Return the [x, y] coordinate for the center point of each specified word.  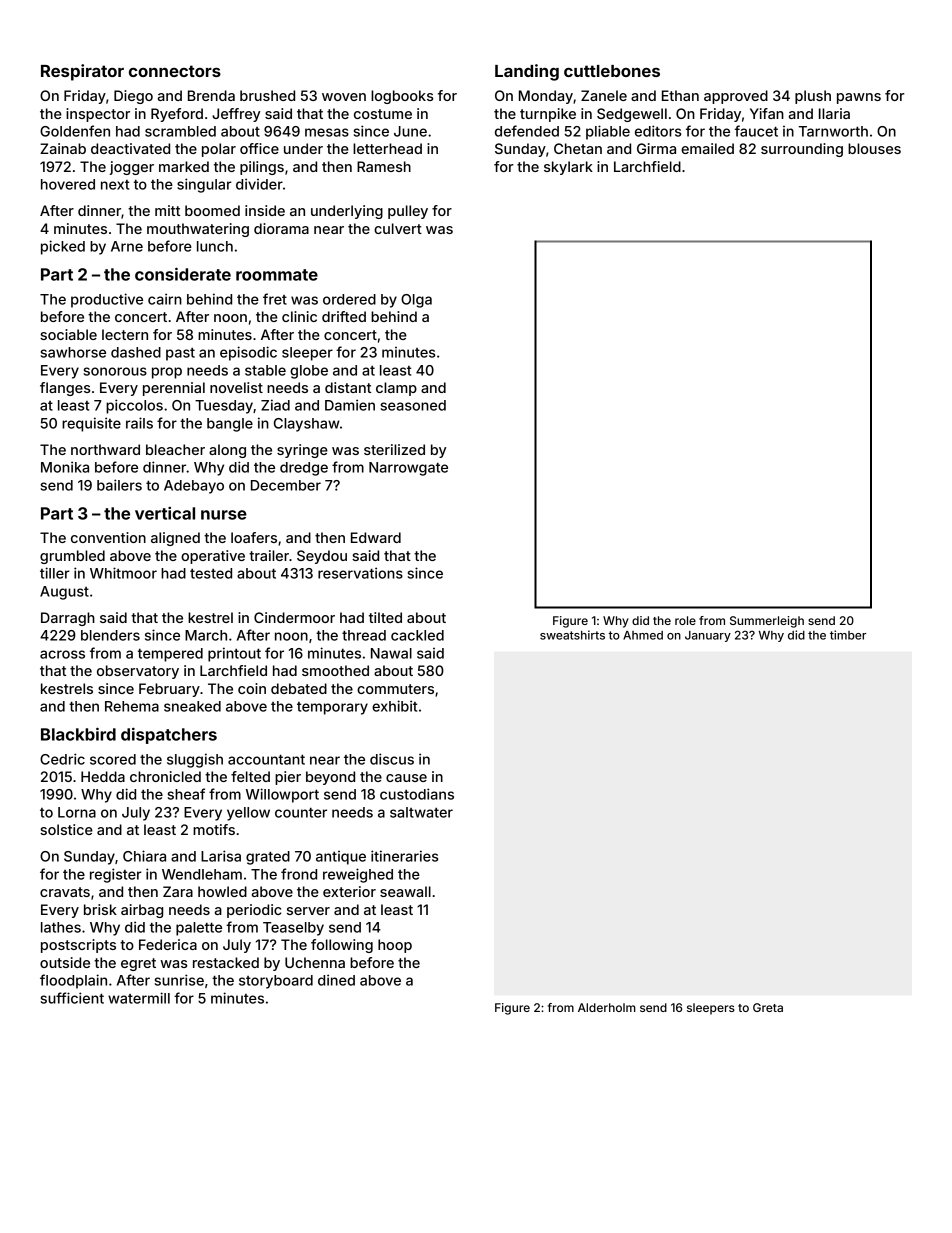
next [115, 185]
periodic [254, 911]
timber [848, 635]
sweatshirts [572, 635]
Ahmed [643, 635]
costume [383, 114]
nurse [224, 515]
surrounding [802, 150]
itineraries [404, 856]
